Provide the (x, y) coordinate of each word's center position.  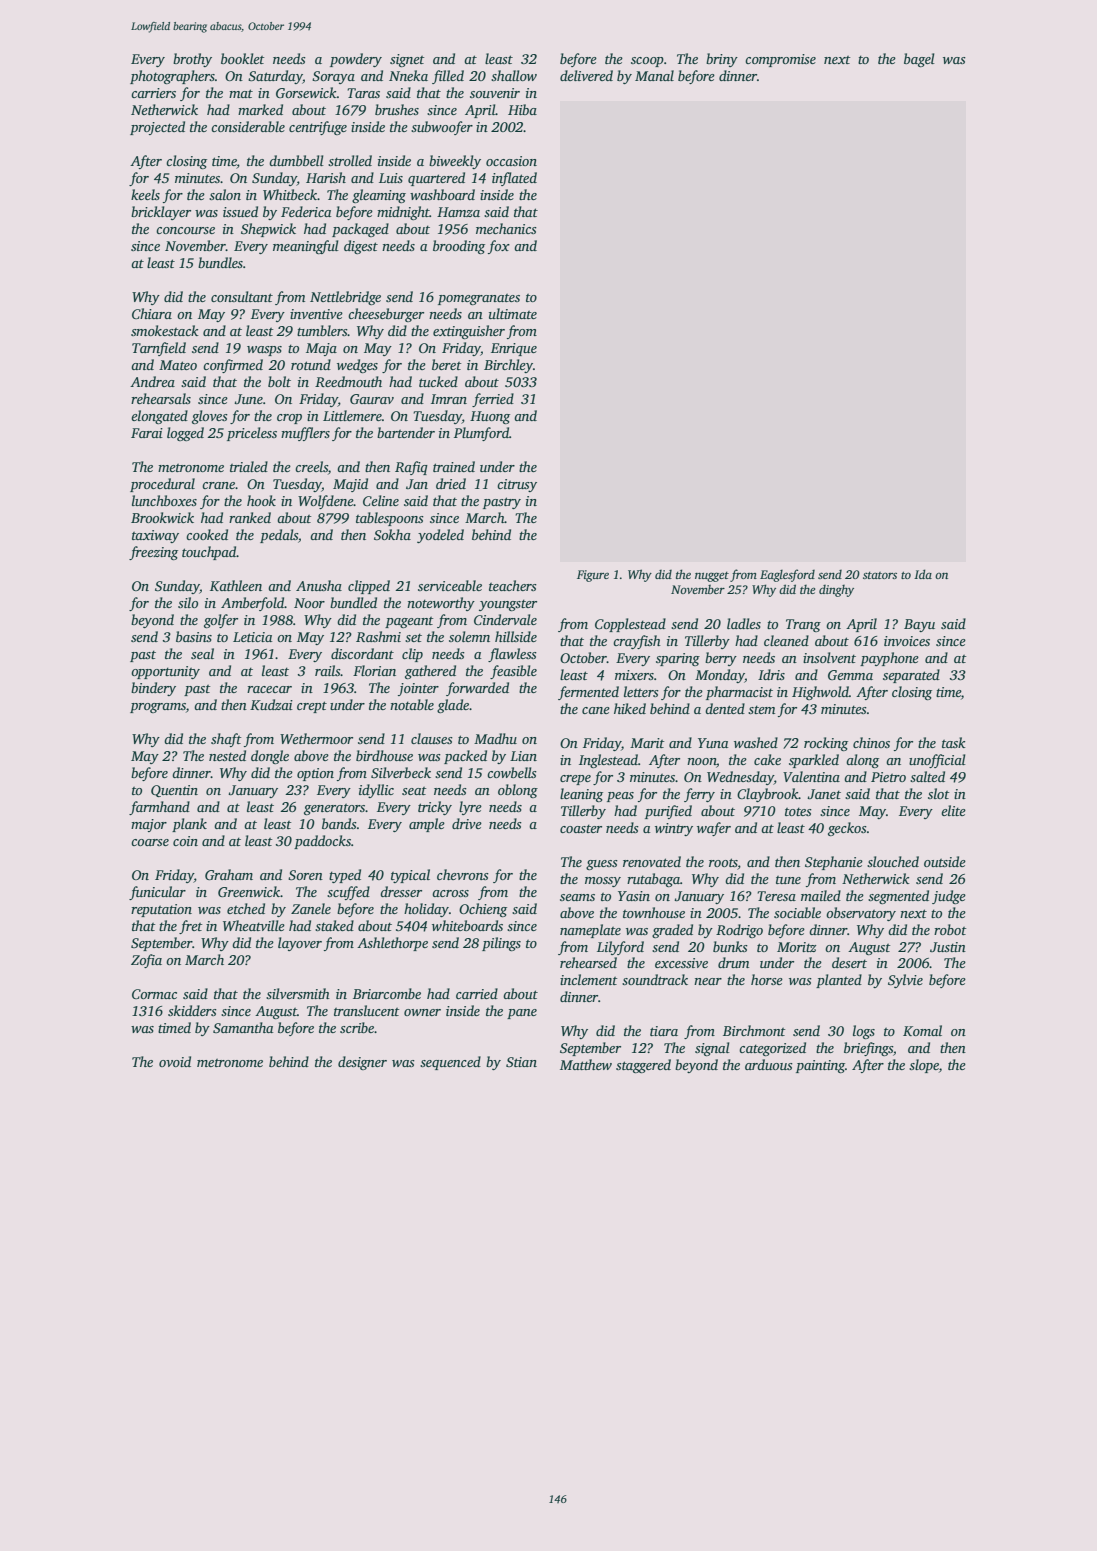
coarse (150, 842)
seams (577, 897)
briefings (868, 1049)
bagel (919, 60)
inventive (316, 314)
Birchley (508, 366)
